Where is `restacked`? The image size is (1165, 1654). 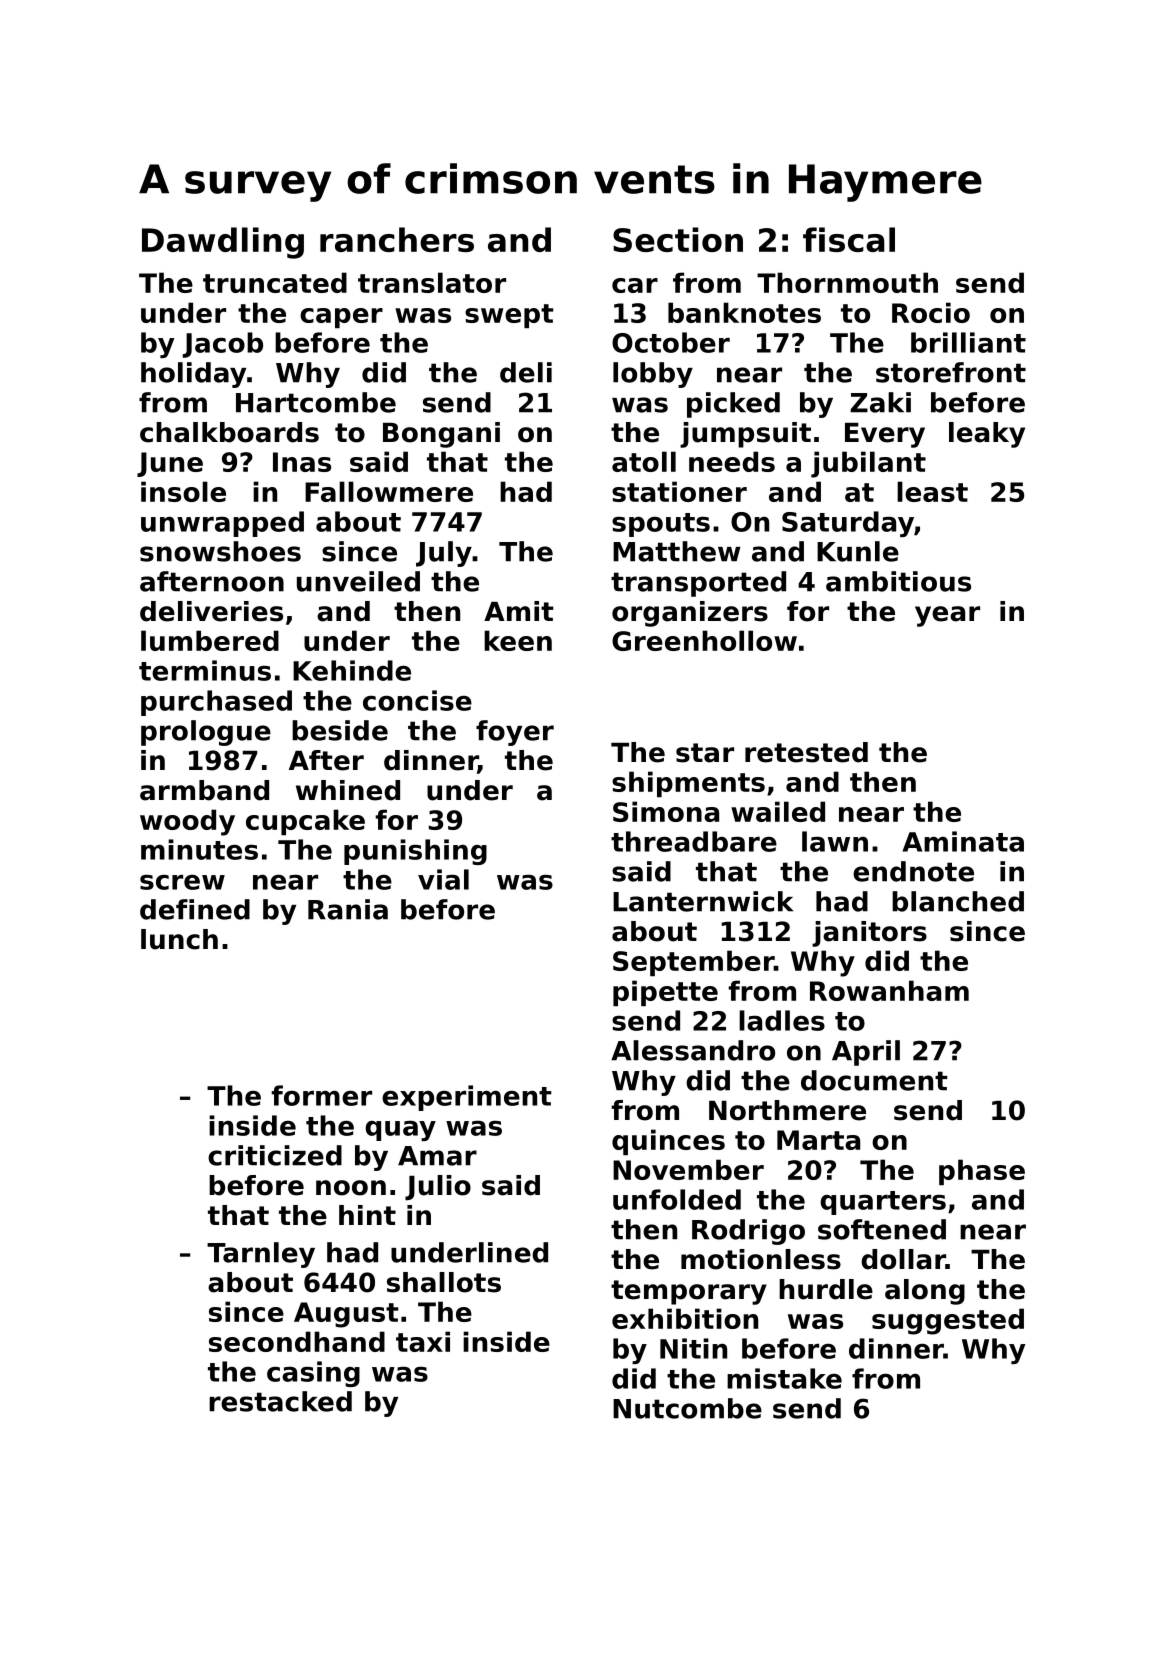
restacked is located at coordinates (280, 1401).
